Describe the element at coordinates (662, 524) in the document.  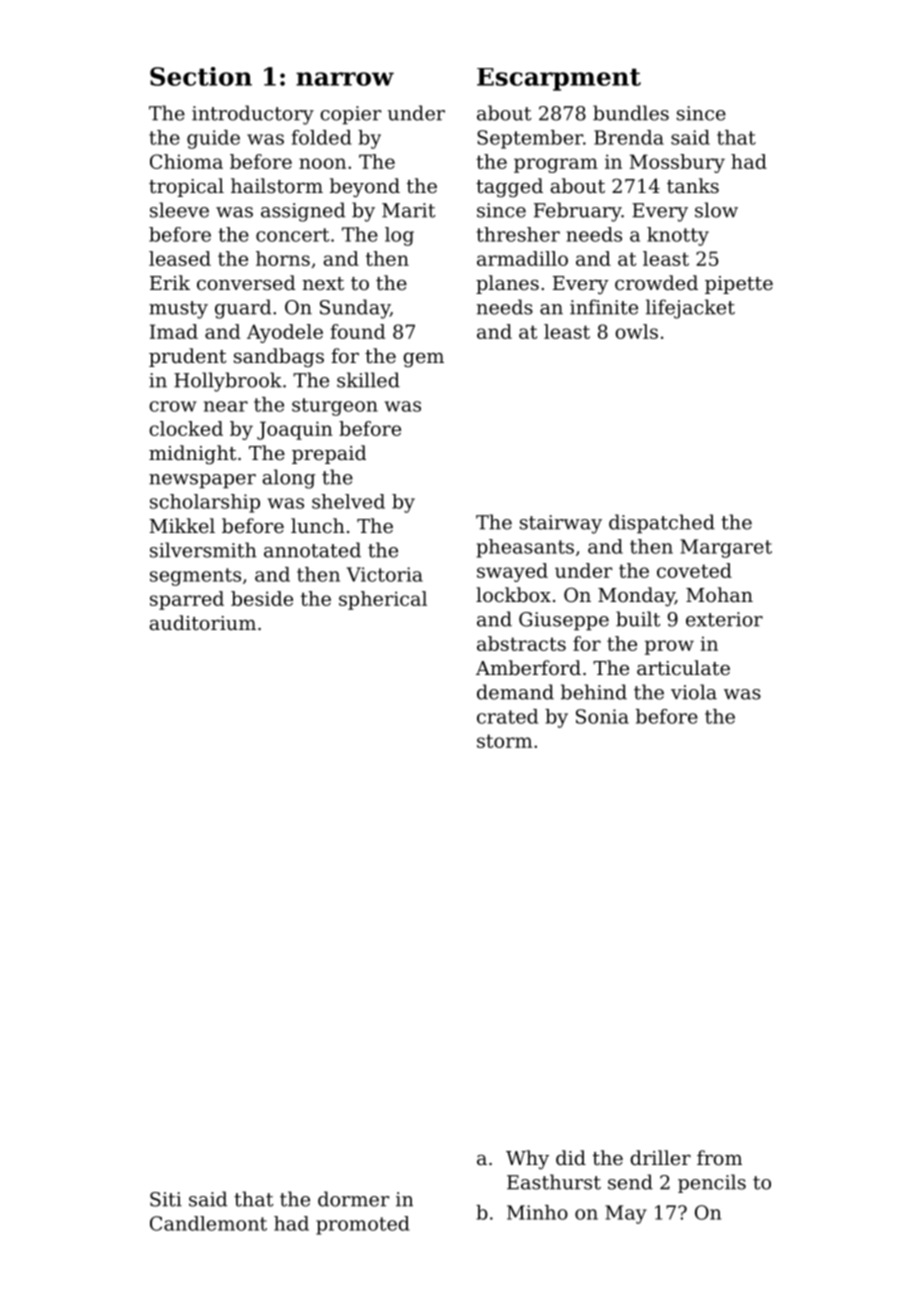
I see `dispatched` at that location.
